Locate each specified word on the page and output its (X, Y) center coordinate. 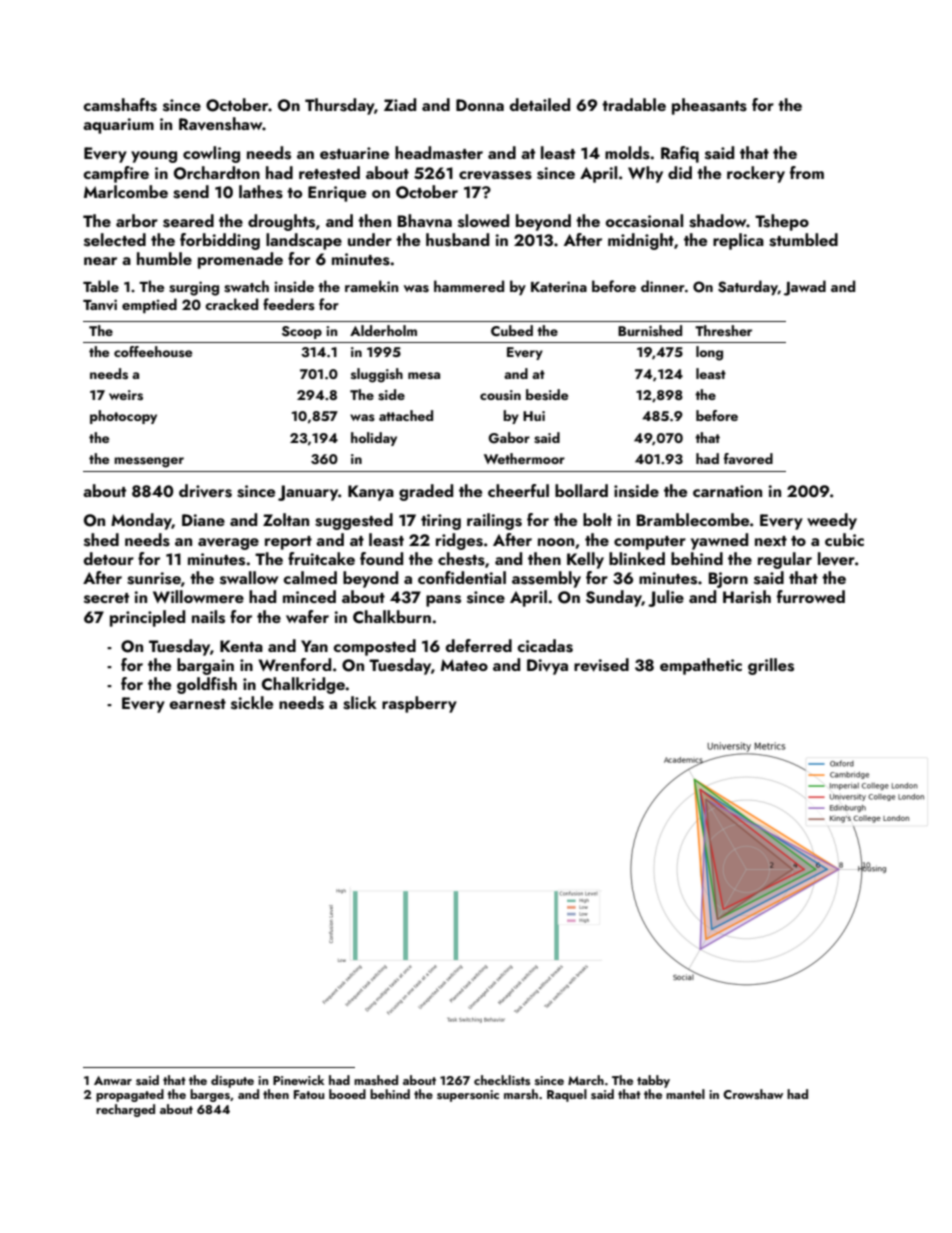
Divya (547, 667)
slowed (483, 221)
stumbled (803, 240)
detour (109, 558)
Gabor (509, 438)
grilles (771, 666)
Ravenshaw (221, 124)
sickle (252, 703)
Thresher (723, 331)
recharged (125, 1110)
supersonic (468, 1096)
